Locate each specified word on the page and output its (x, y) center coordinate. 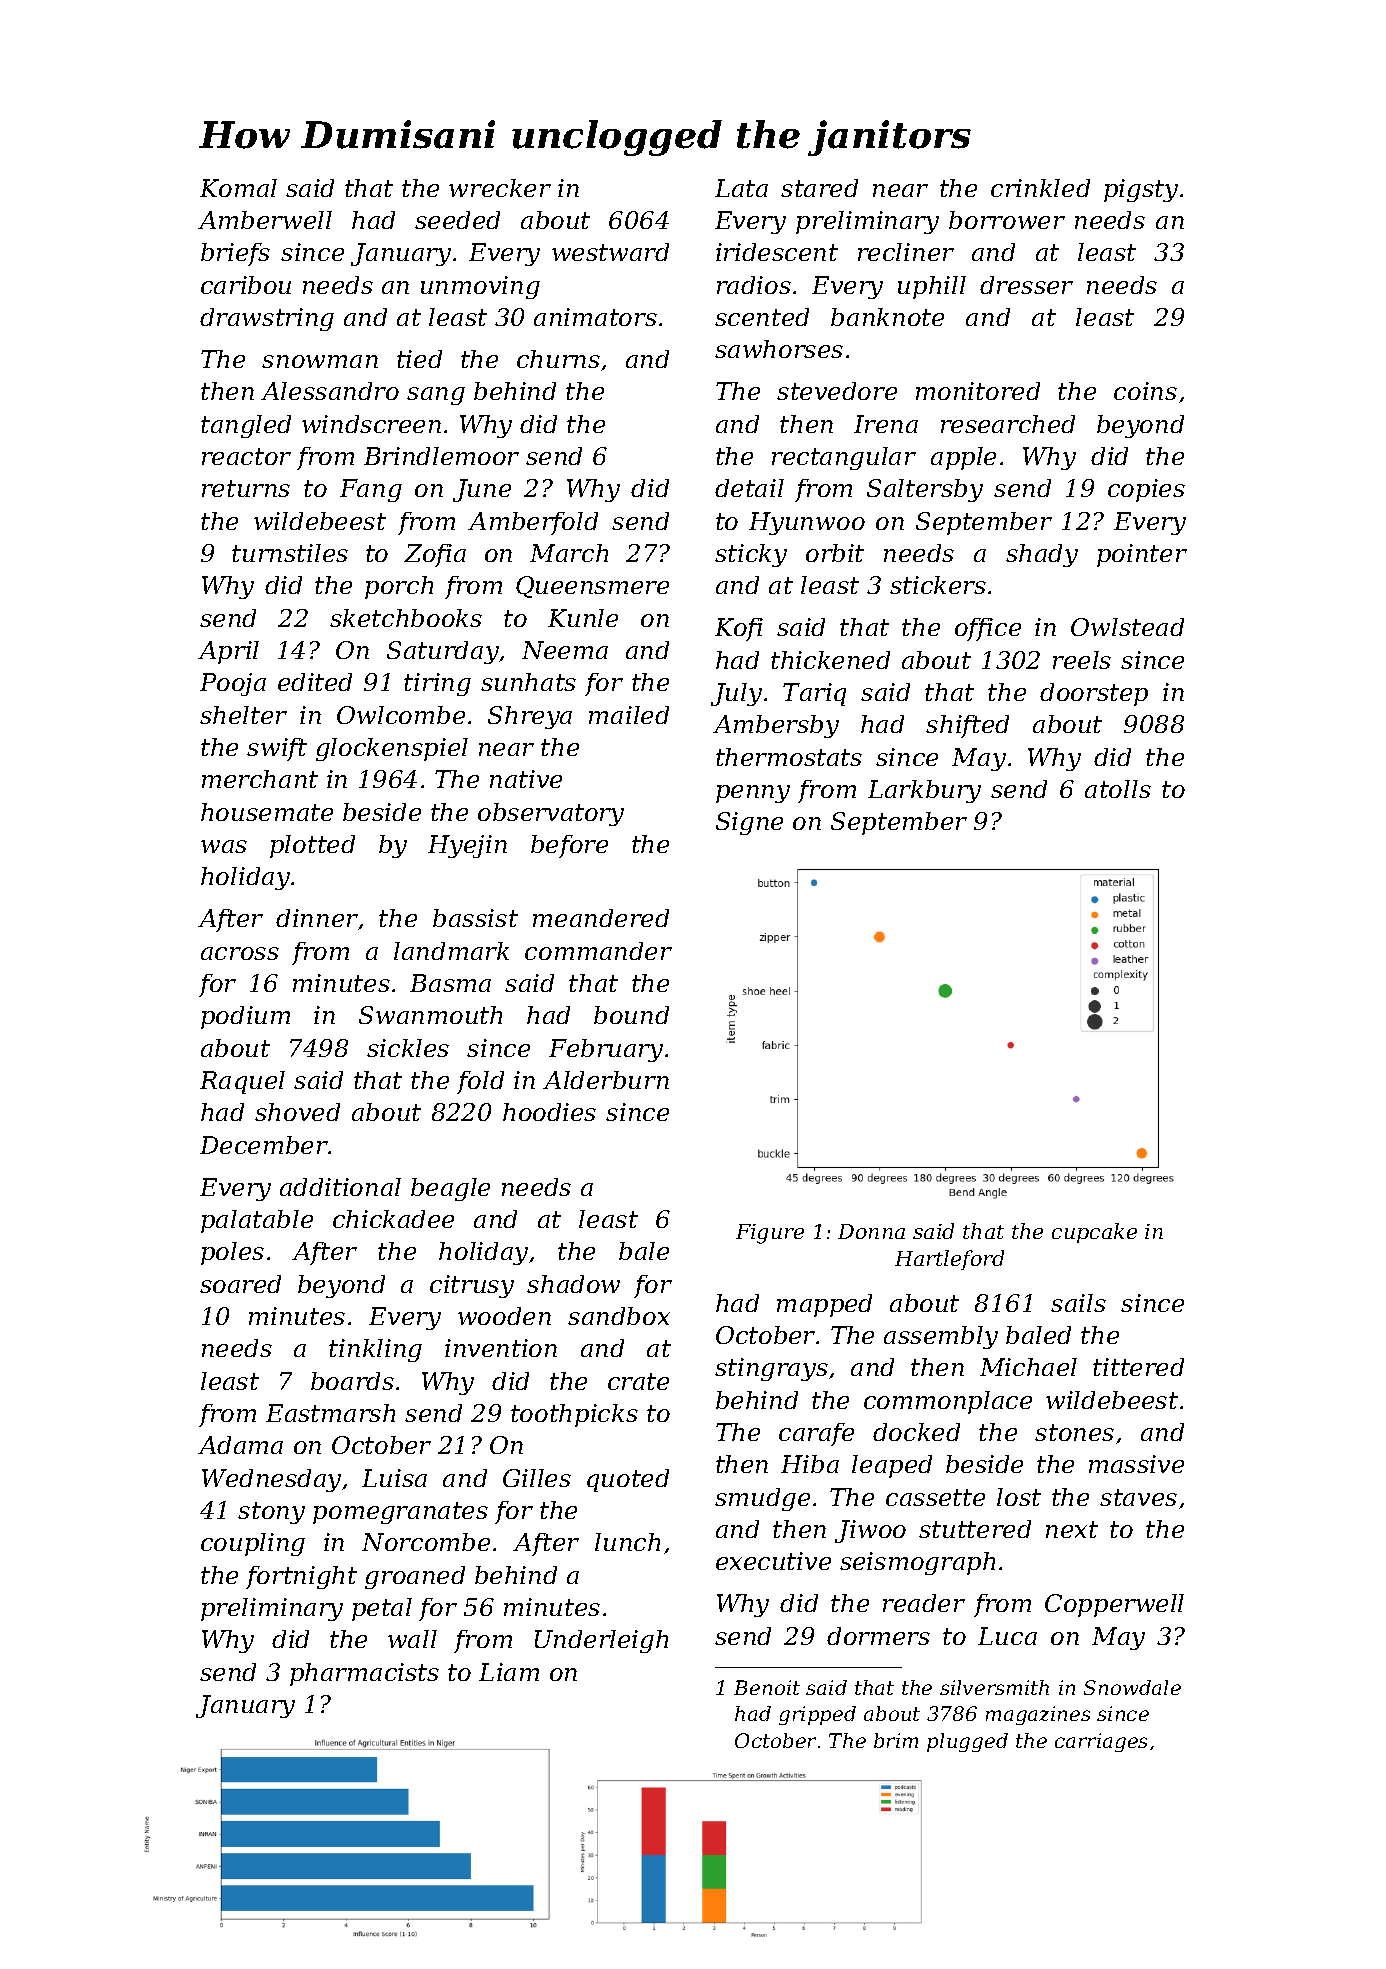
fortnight (301, 1577)
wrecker (500, 188)
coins (1145, 391)
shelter (243, 715)
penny (753, 794)
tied (419, 359)
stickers (938, 585)
